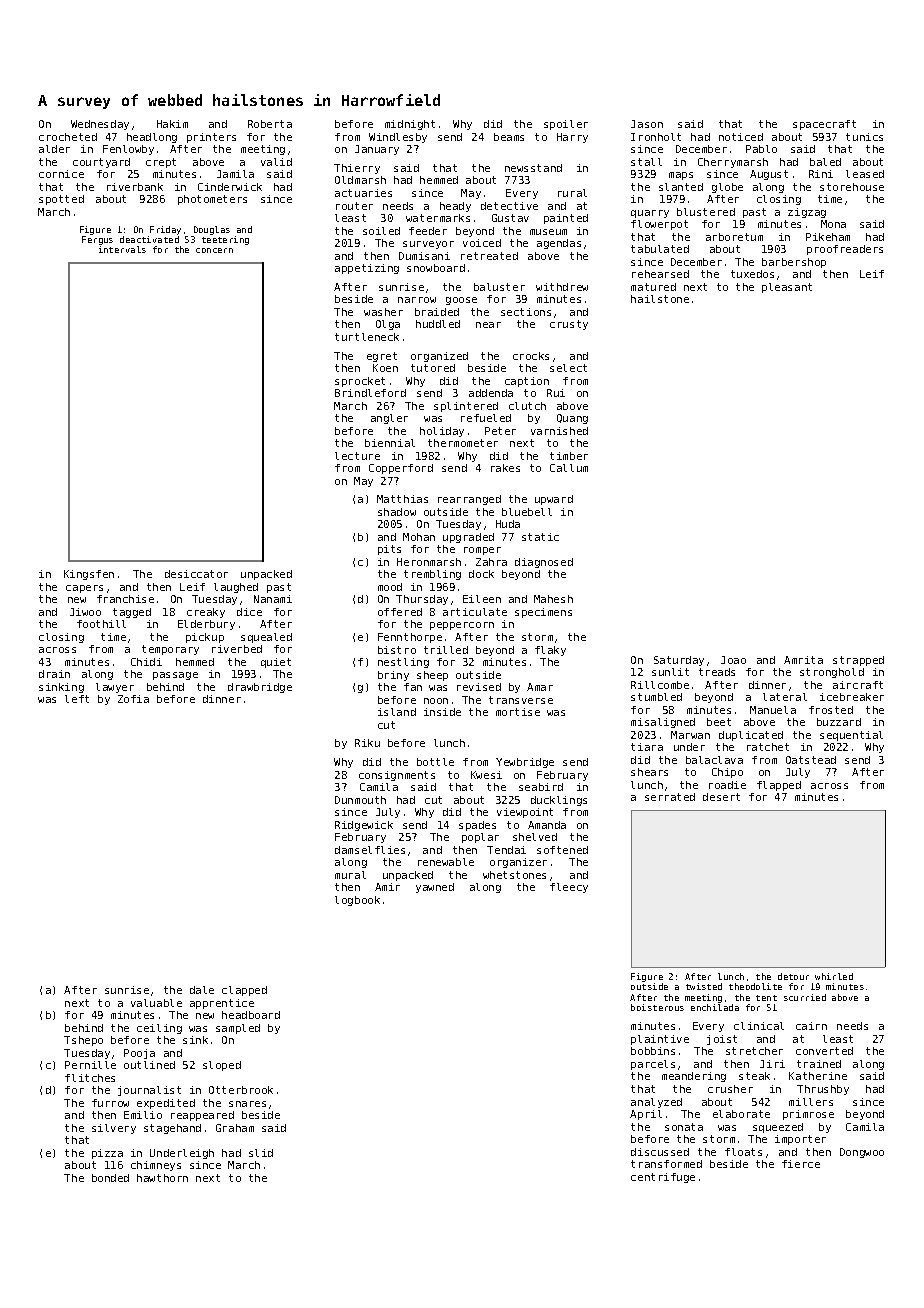 The image size is (924, 1308). Describe the element at coordinates (175, 676) in the screenshot. I see `passage` at that location.
